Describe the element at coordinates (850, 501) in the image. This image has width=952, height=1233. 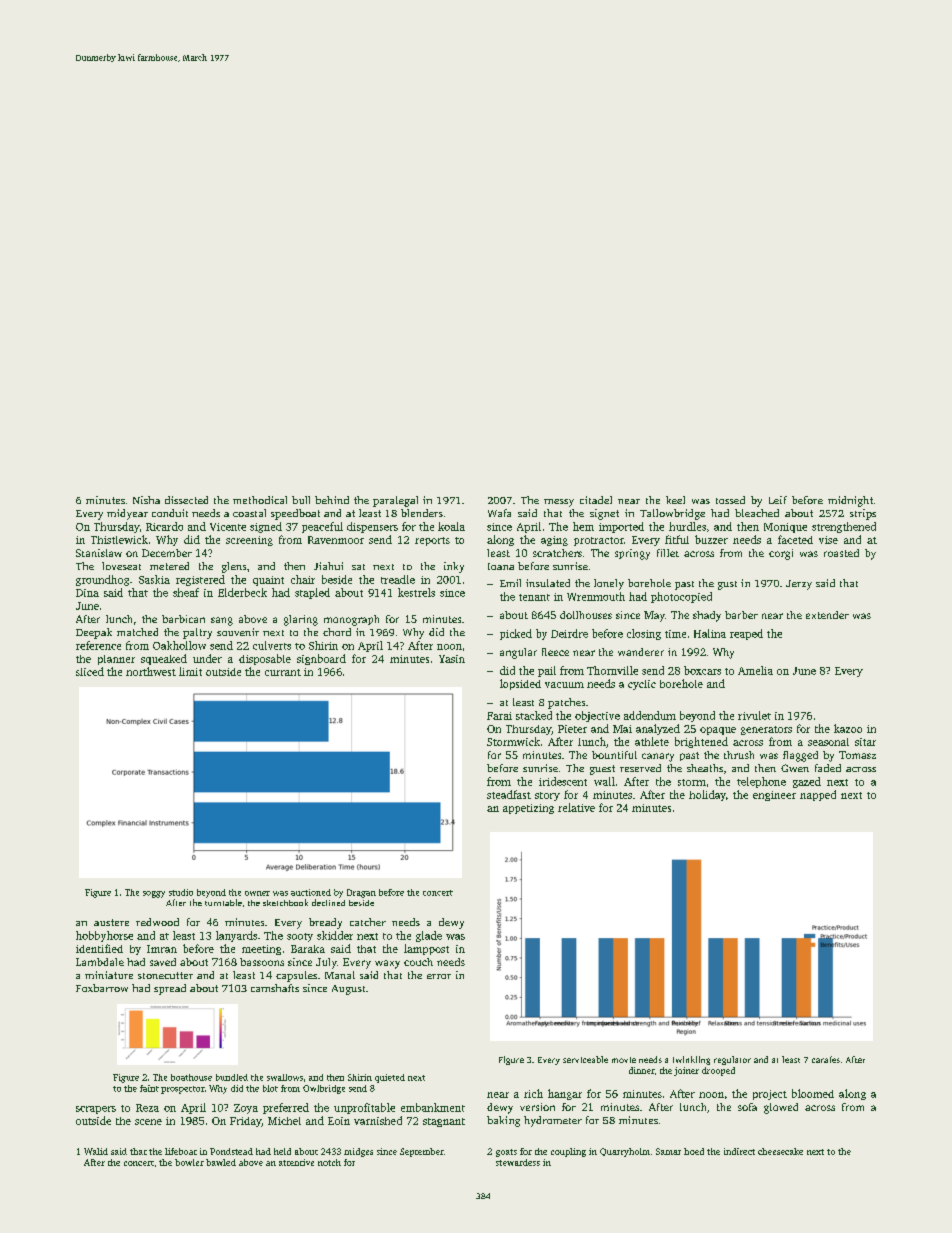
I see `midnight` at that location.
